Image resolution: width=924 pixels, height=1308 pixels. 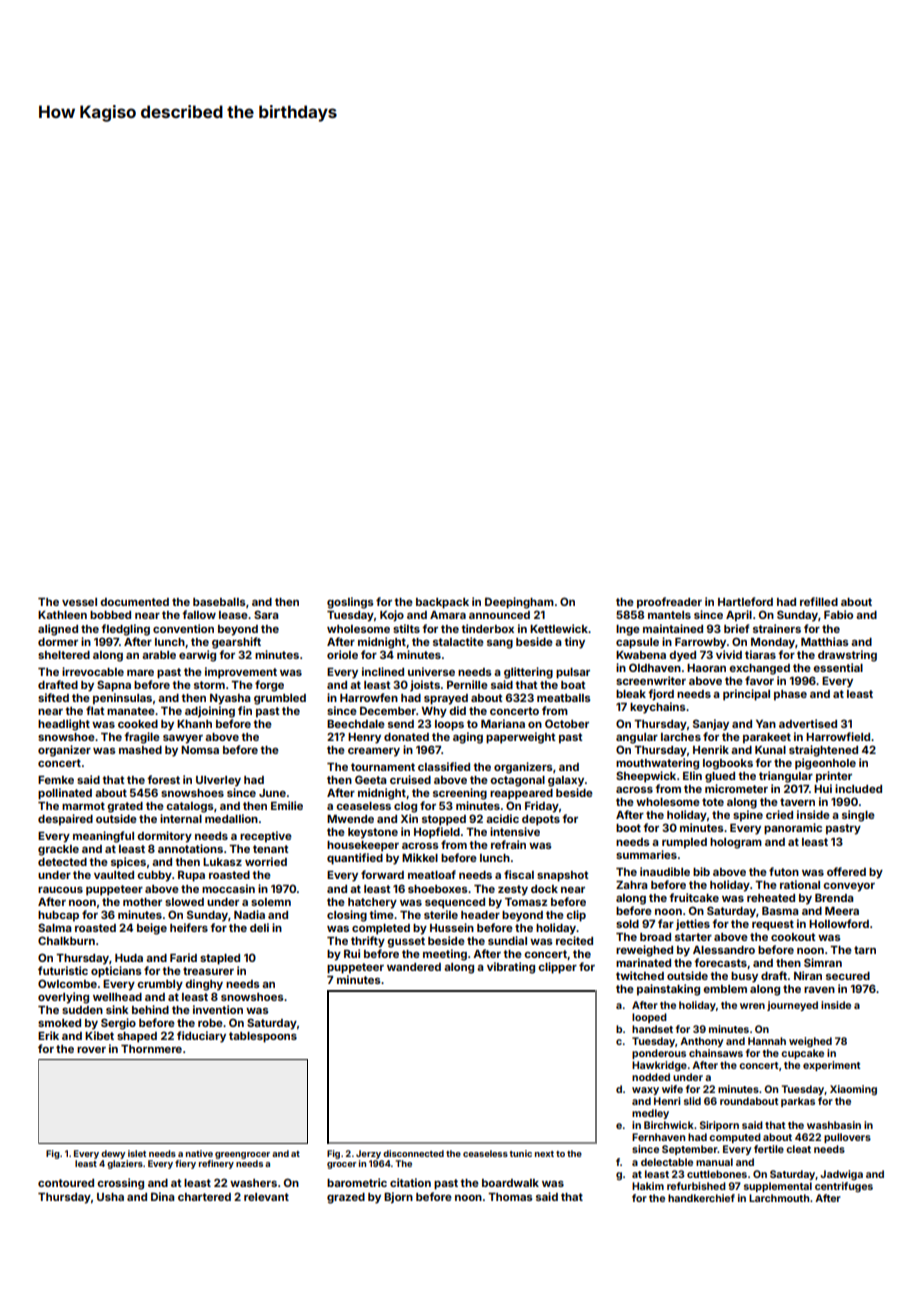 What do you see at coordinates (79, 602) in the document?
I see `vessel` at bounding box center [79, 602].
